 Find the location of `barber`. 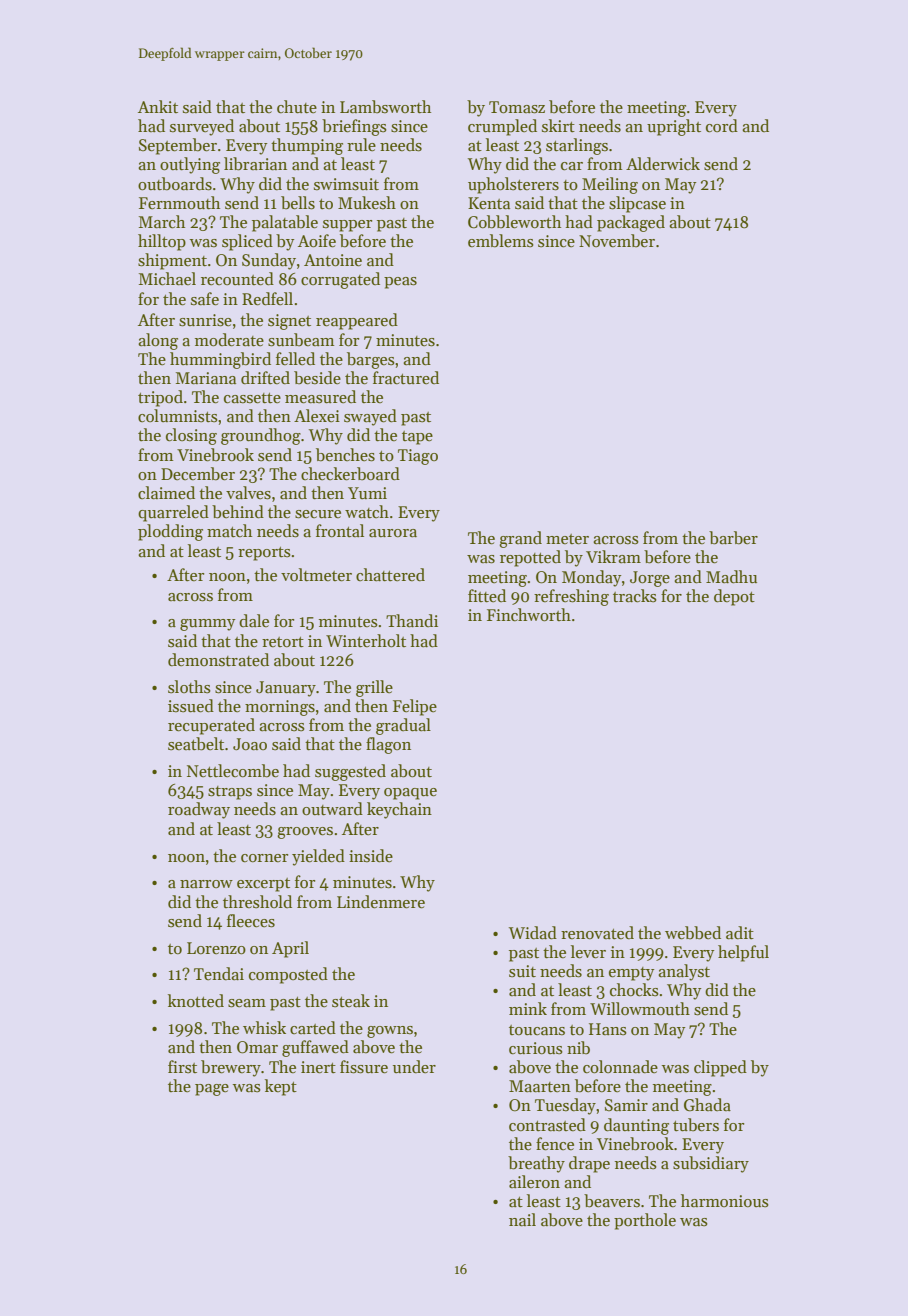

barber is located at coordinates (733, 538).
